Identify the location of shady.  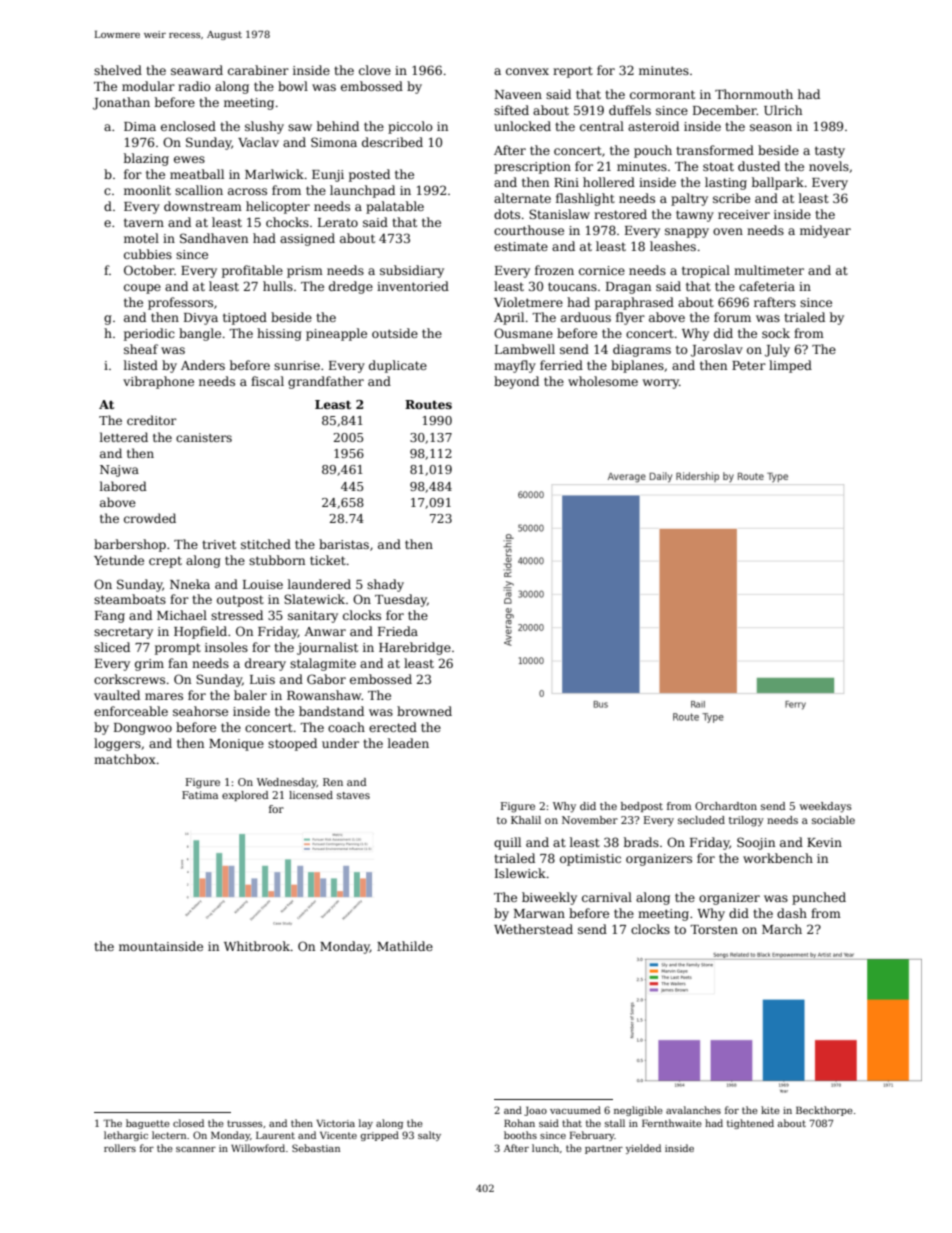
(385, 585).
